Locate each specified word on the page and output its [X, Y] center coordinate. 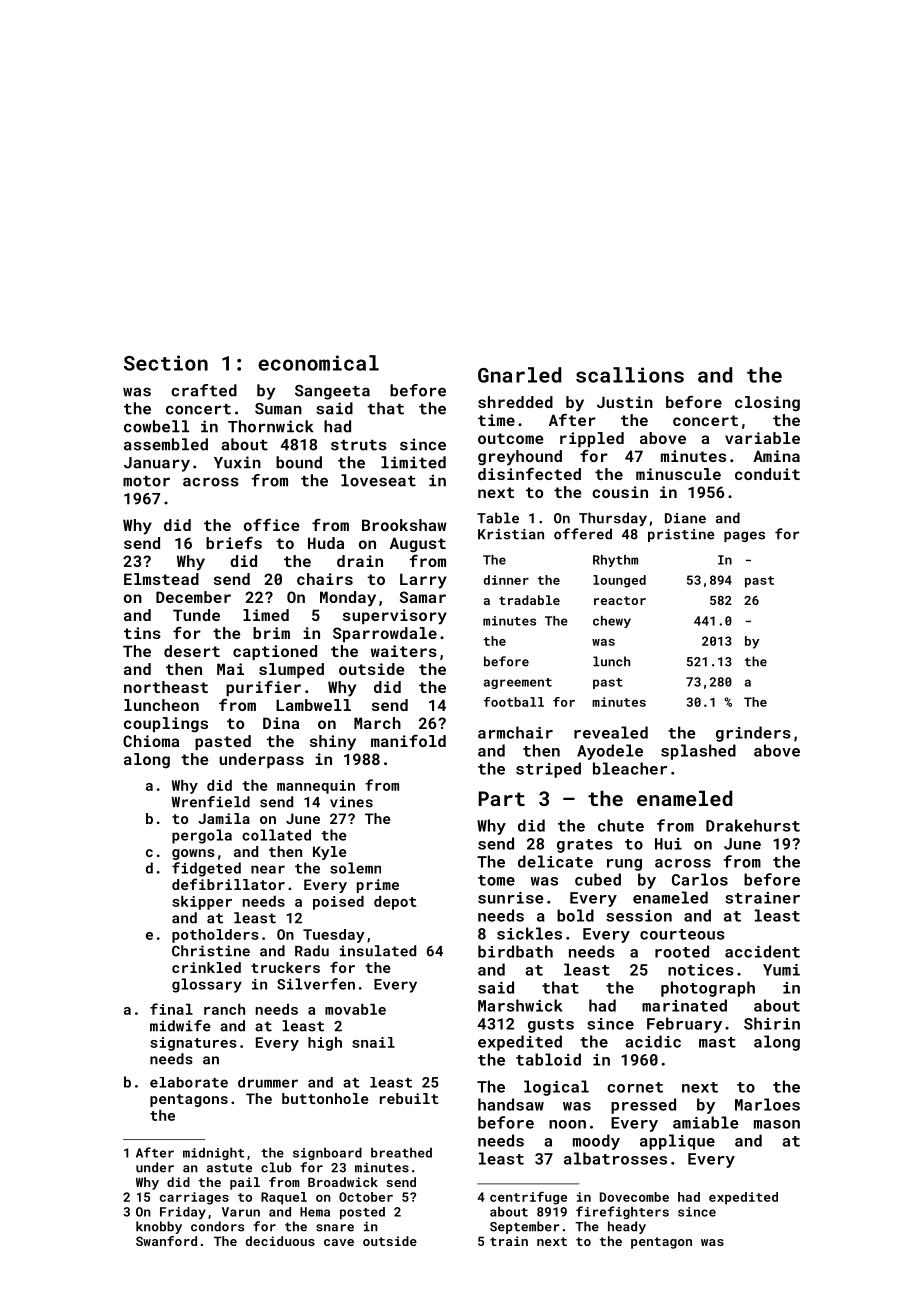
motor [146, 481]
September [524, 1227]
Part [501, 798]
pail [245, 1183]
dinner [506, 580]
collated [276, 835]
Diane [685, 518]
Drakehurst [753, 825]
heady [627, 1227]
